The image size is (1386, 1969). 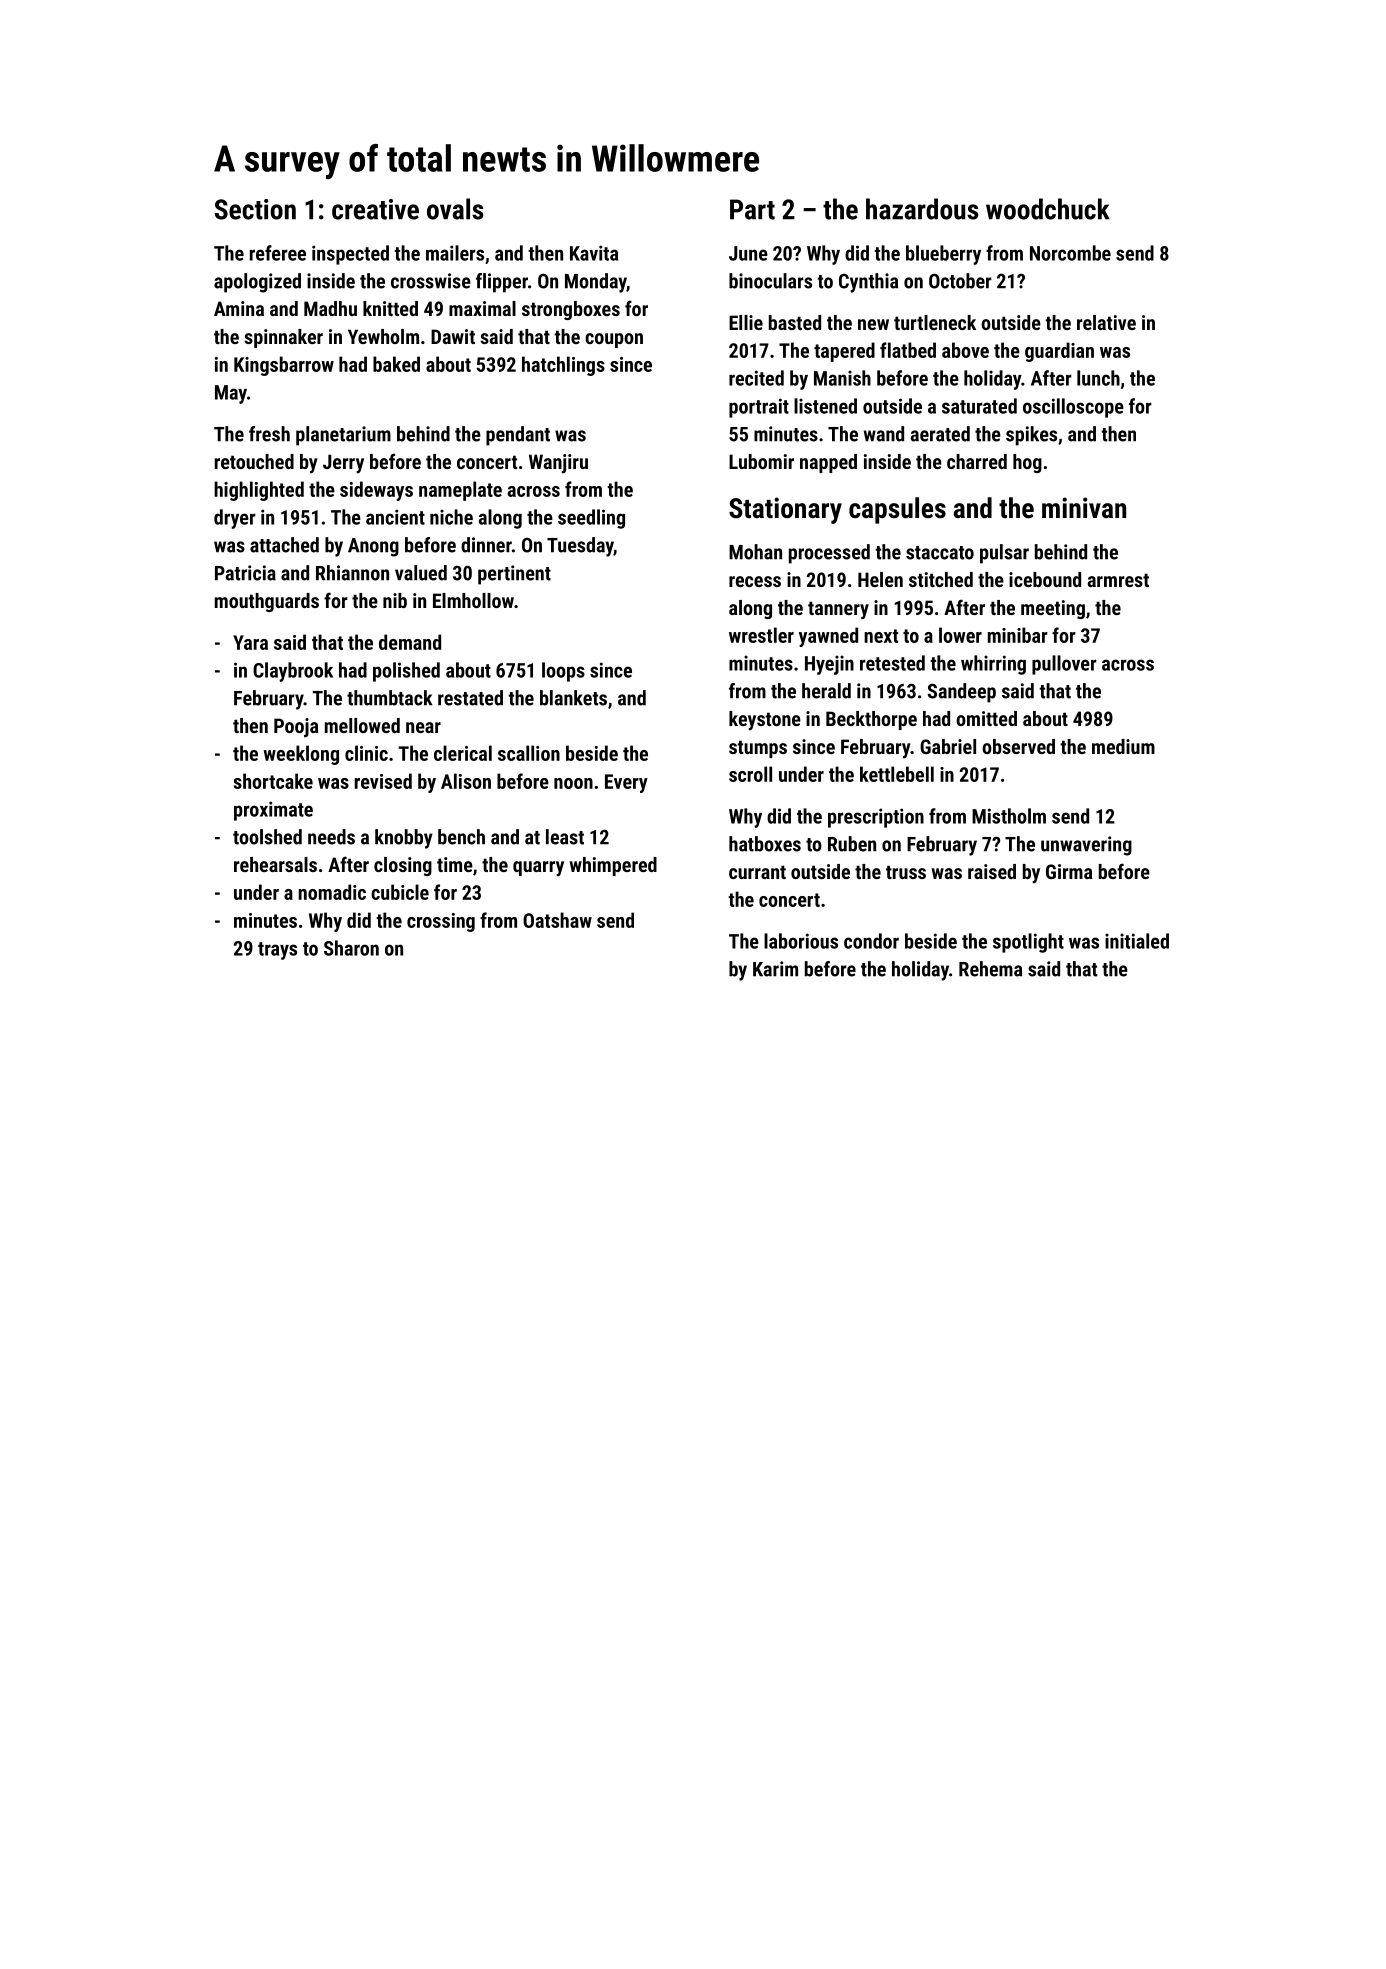 What do you see at coordinates (486, 545) in the page?
I see `dinner` at bounding box center [486, 545].
